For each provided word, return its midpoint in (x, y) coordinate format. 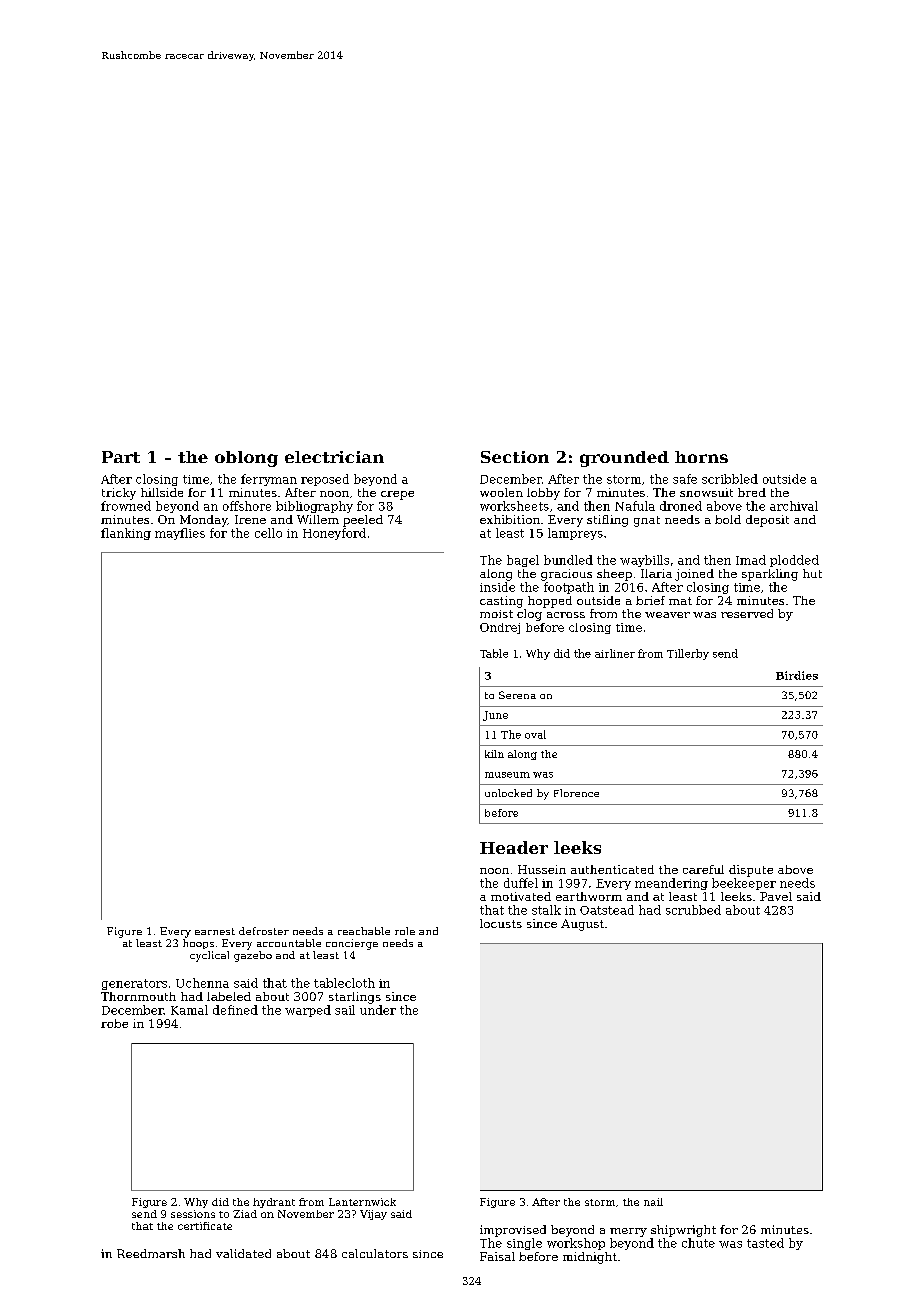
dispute (751, 871)
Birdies (797, 675)
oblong (246, 459)
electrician (334, 457)
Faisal (497, 1256)
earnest (215, 931)
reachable (364, 931)
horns (701, 457)
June (495, 716)
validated (243, 1253)
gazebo (253, 956)
